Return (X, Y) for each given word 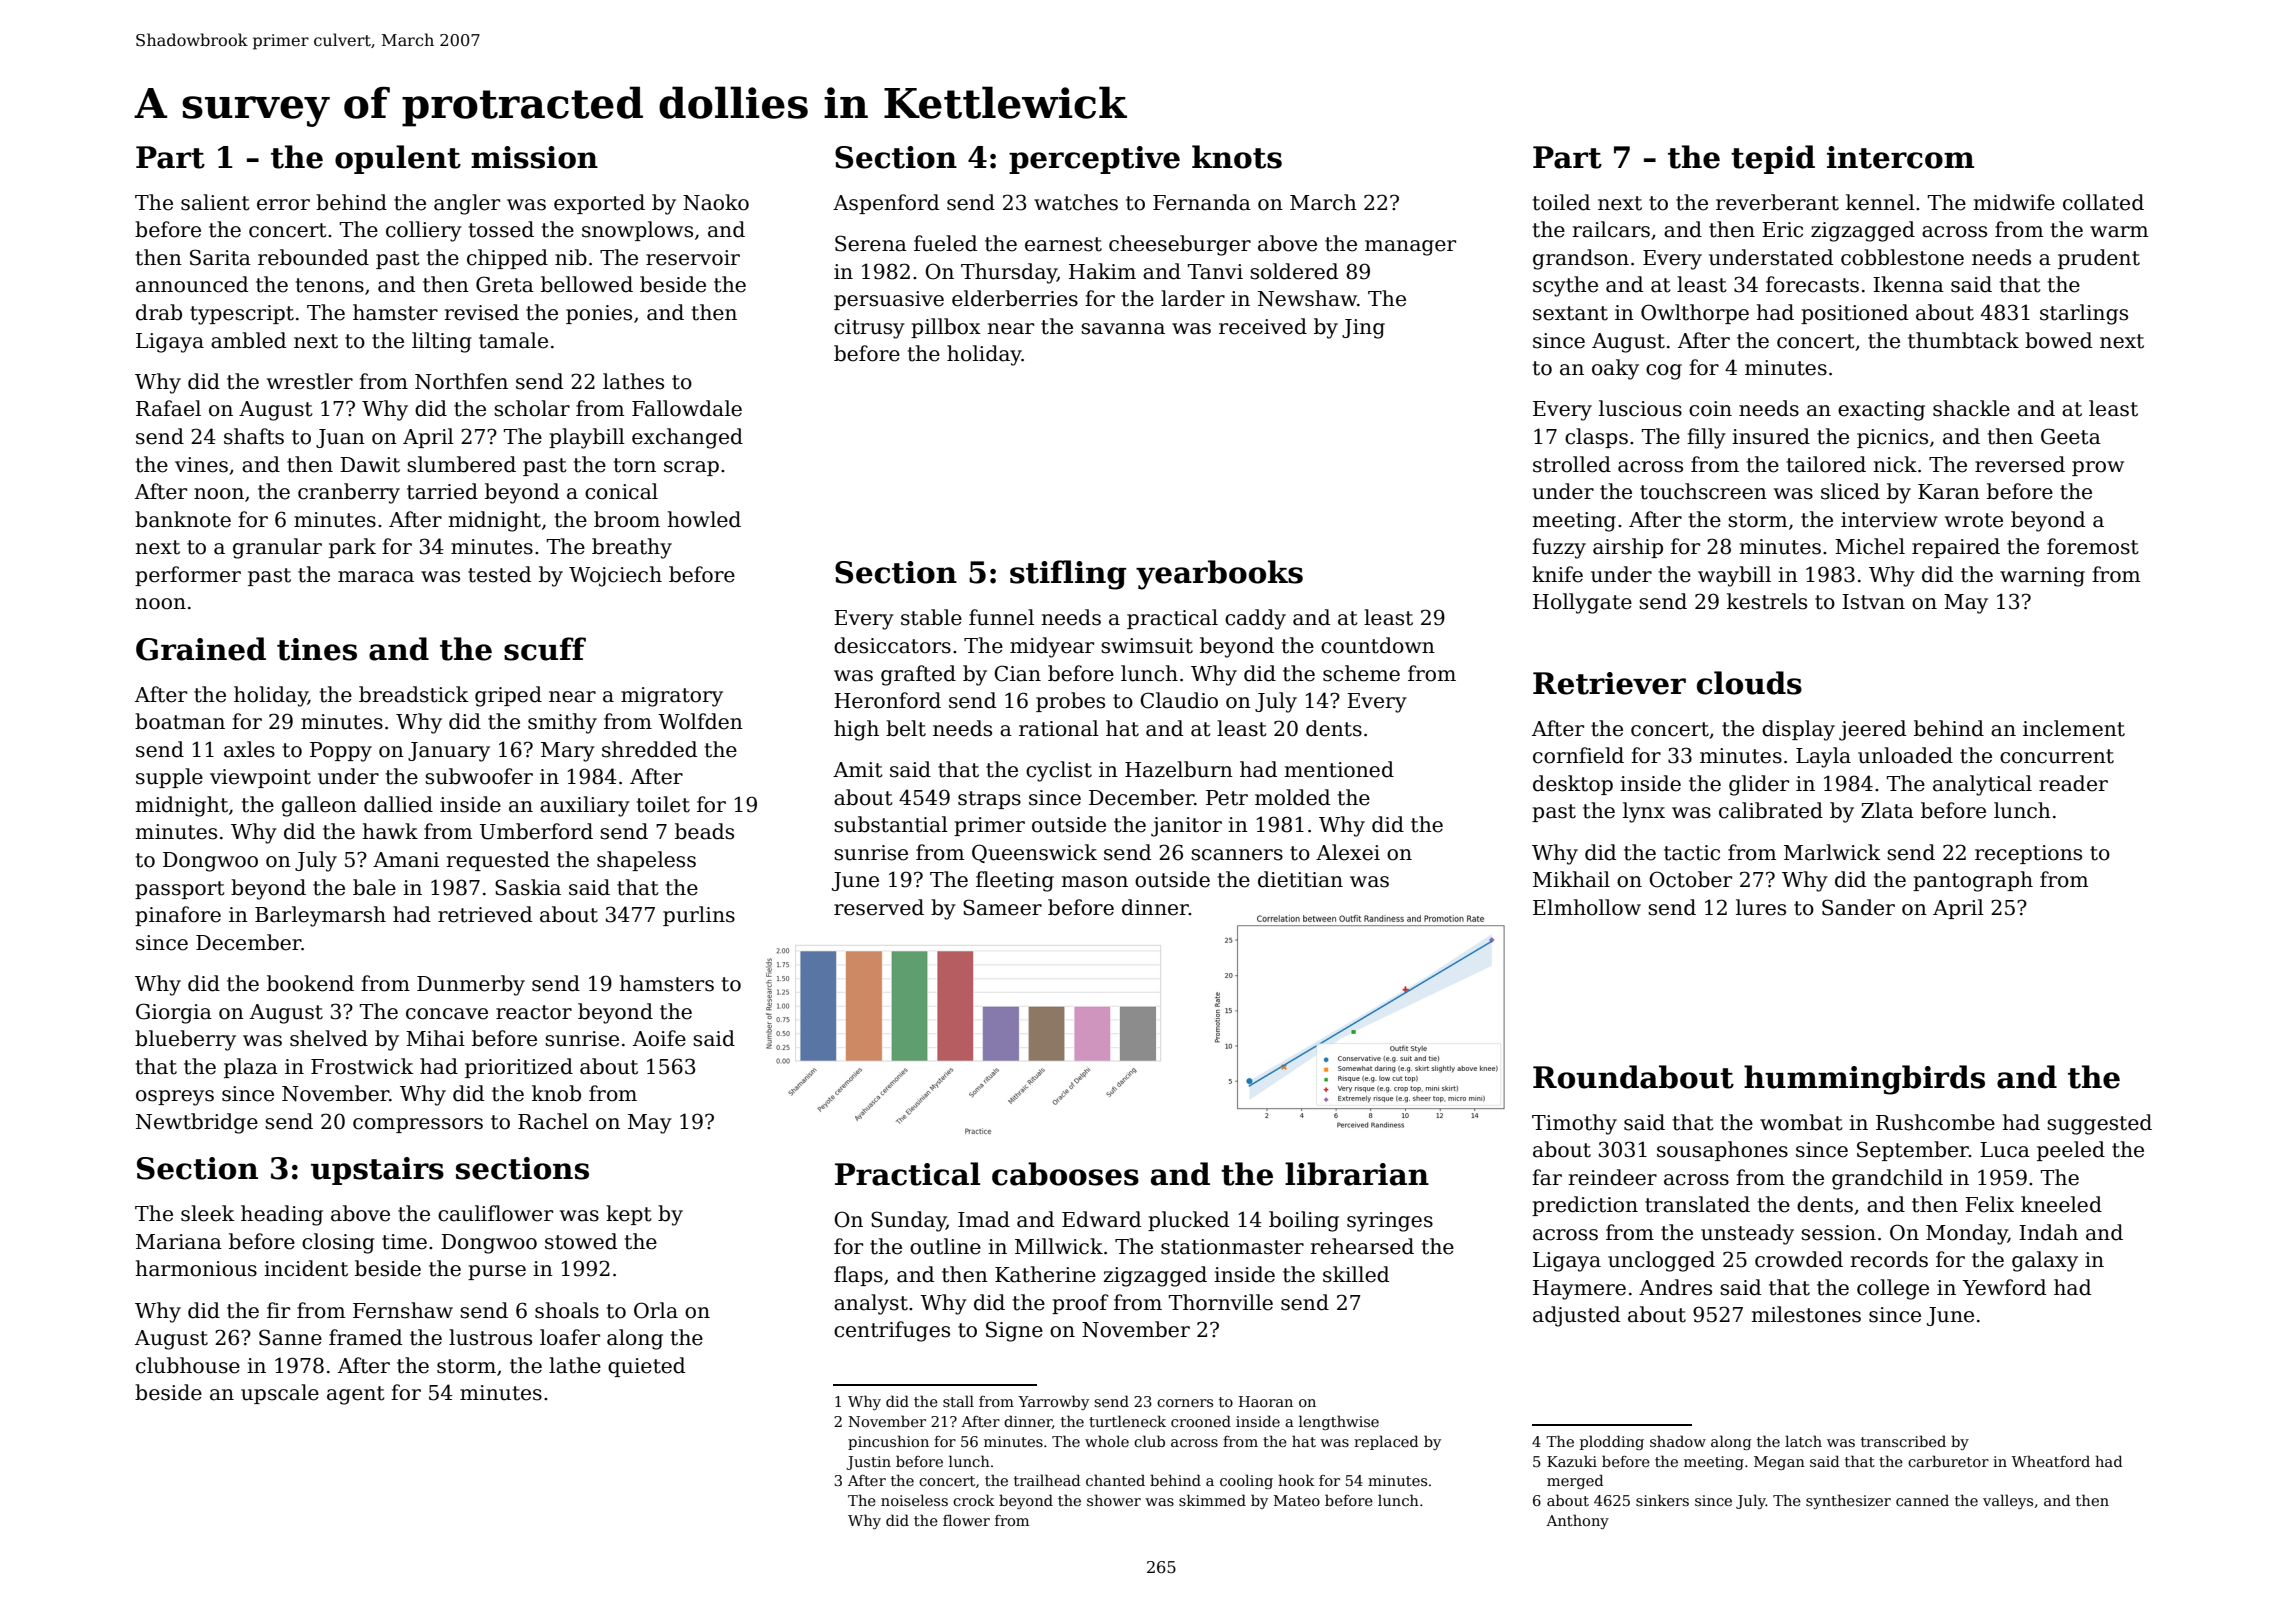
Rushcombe (1935, 1122)
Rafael (168, 408)
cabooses (1065, 1174)
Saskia (528, 887)
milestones (1806, 1314)
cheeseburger (1180, 245)
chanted (1115, 1480)
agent (356, 1395)
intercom (1900, 157)
